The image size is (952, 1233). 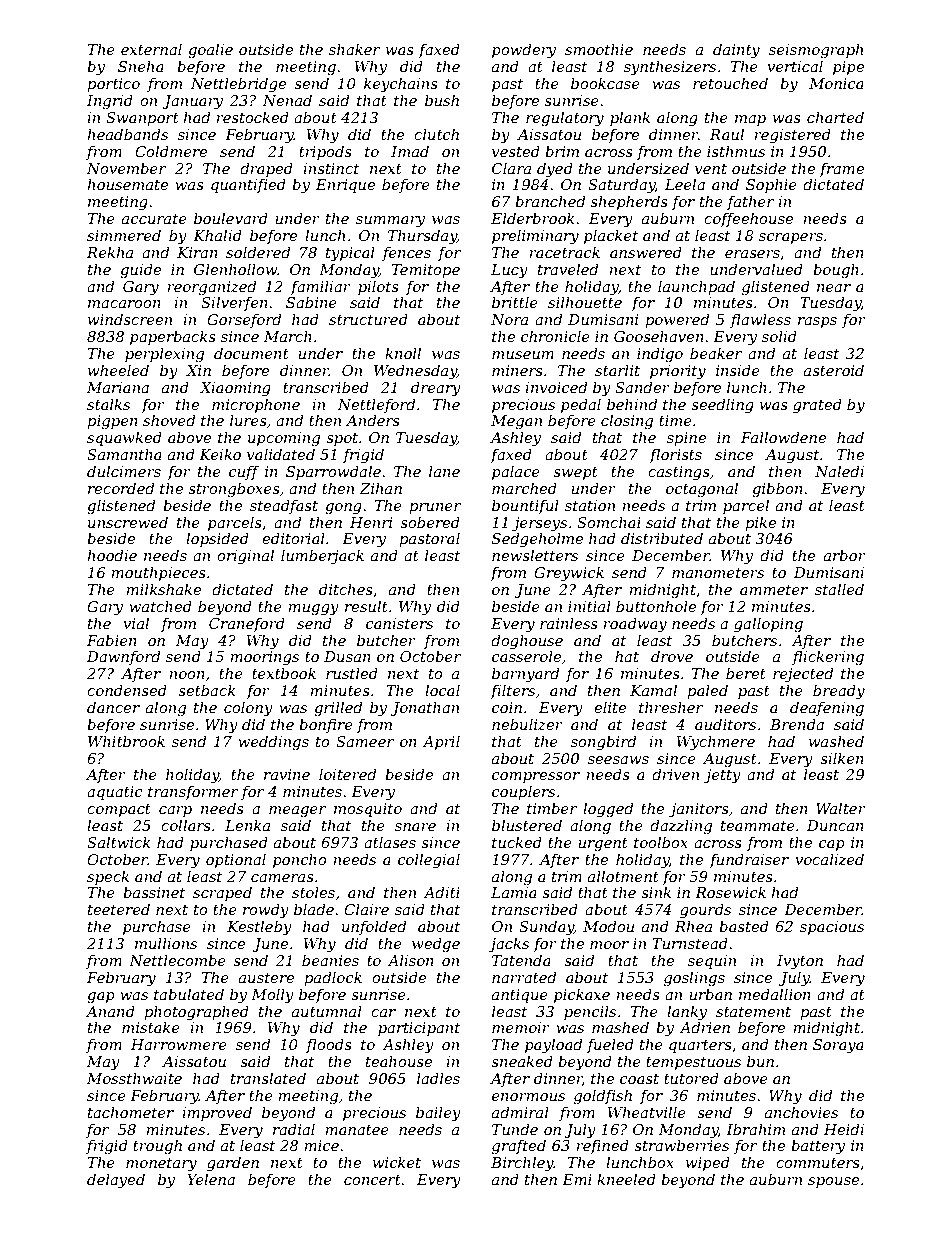 I want to click on concert, so click(x=372, y=1180).
